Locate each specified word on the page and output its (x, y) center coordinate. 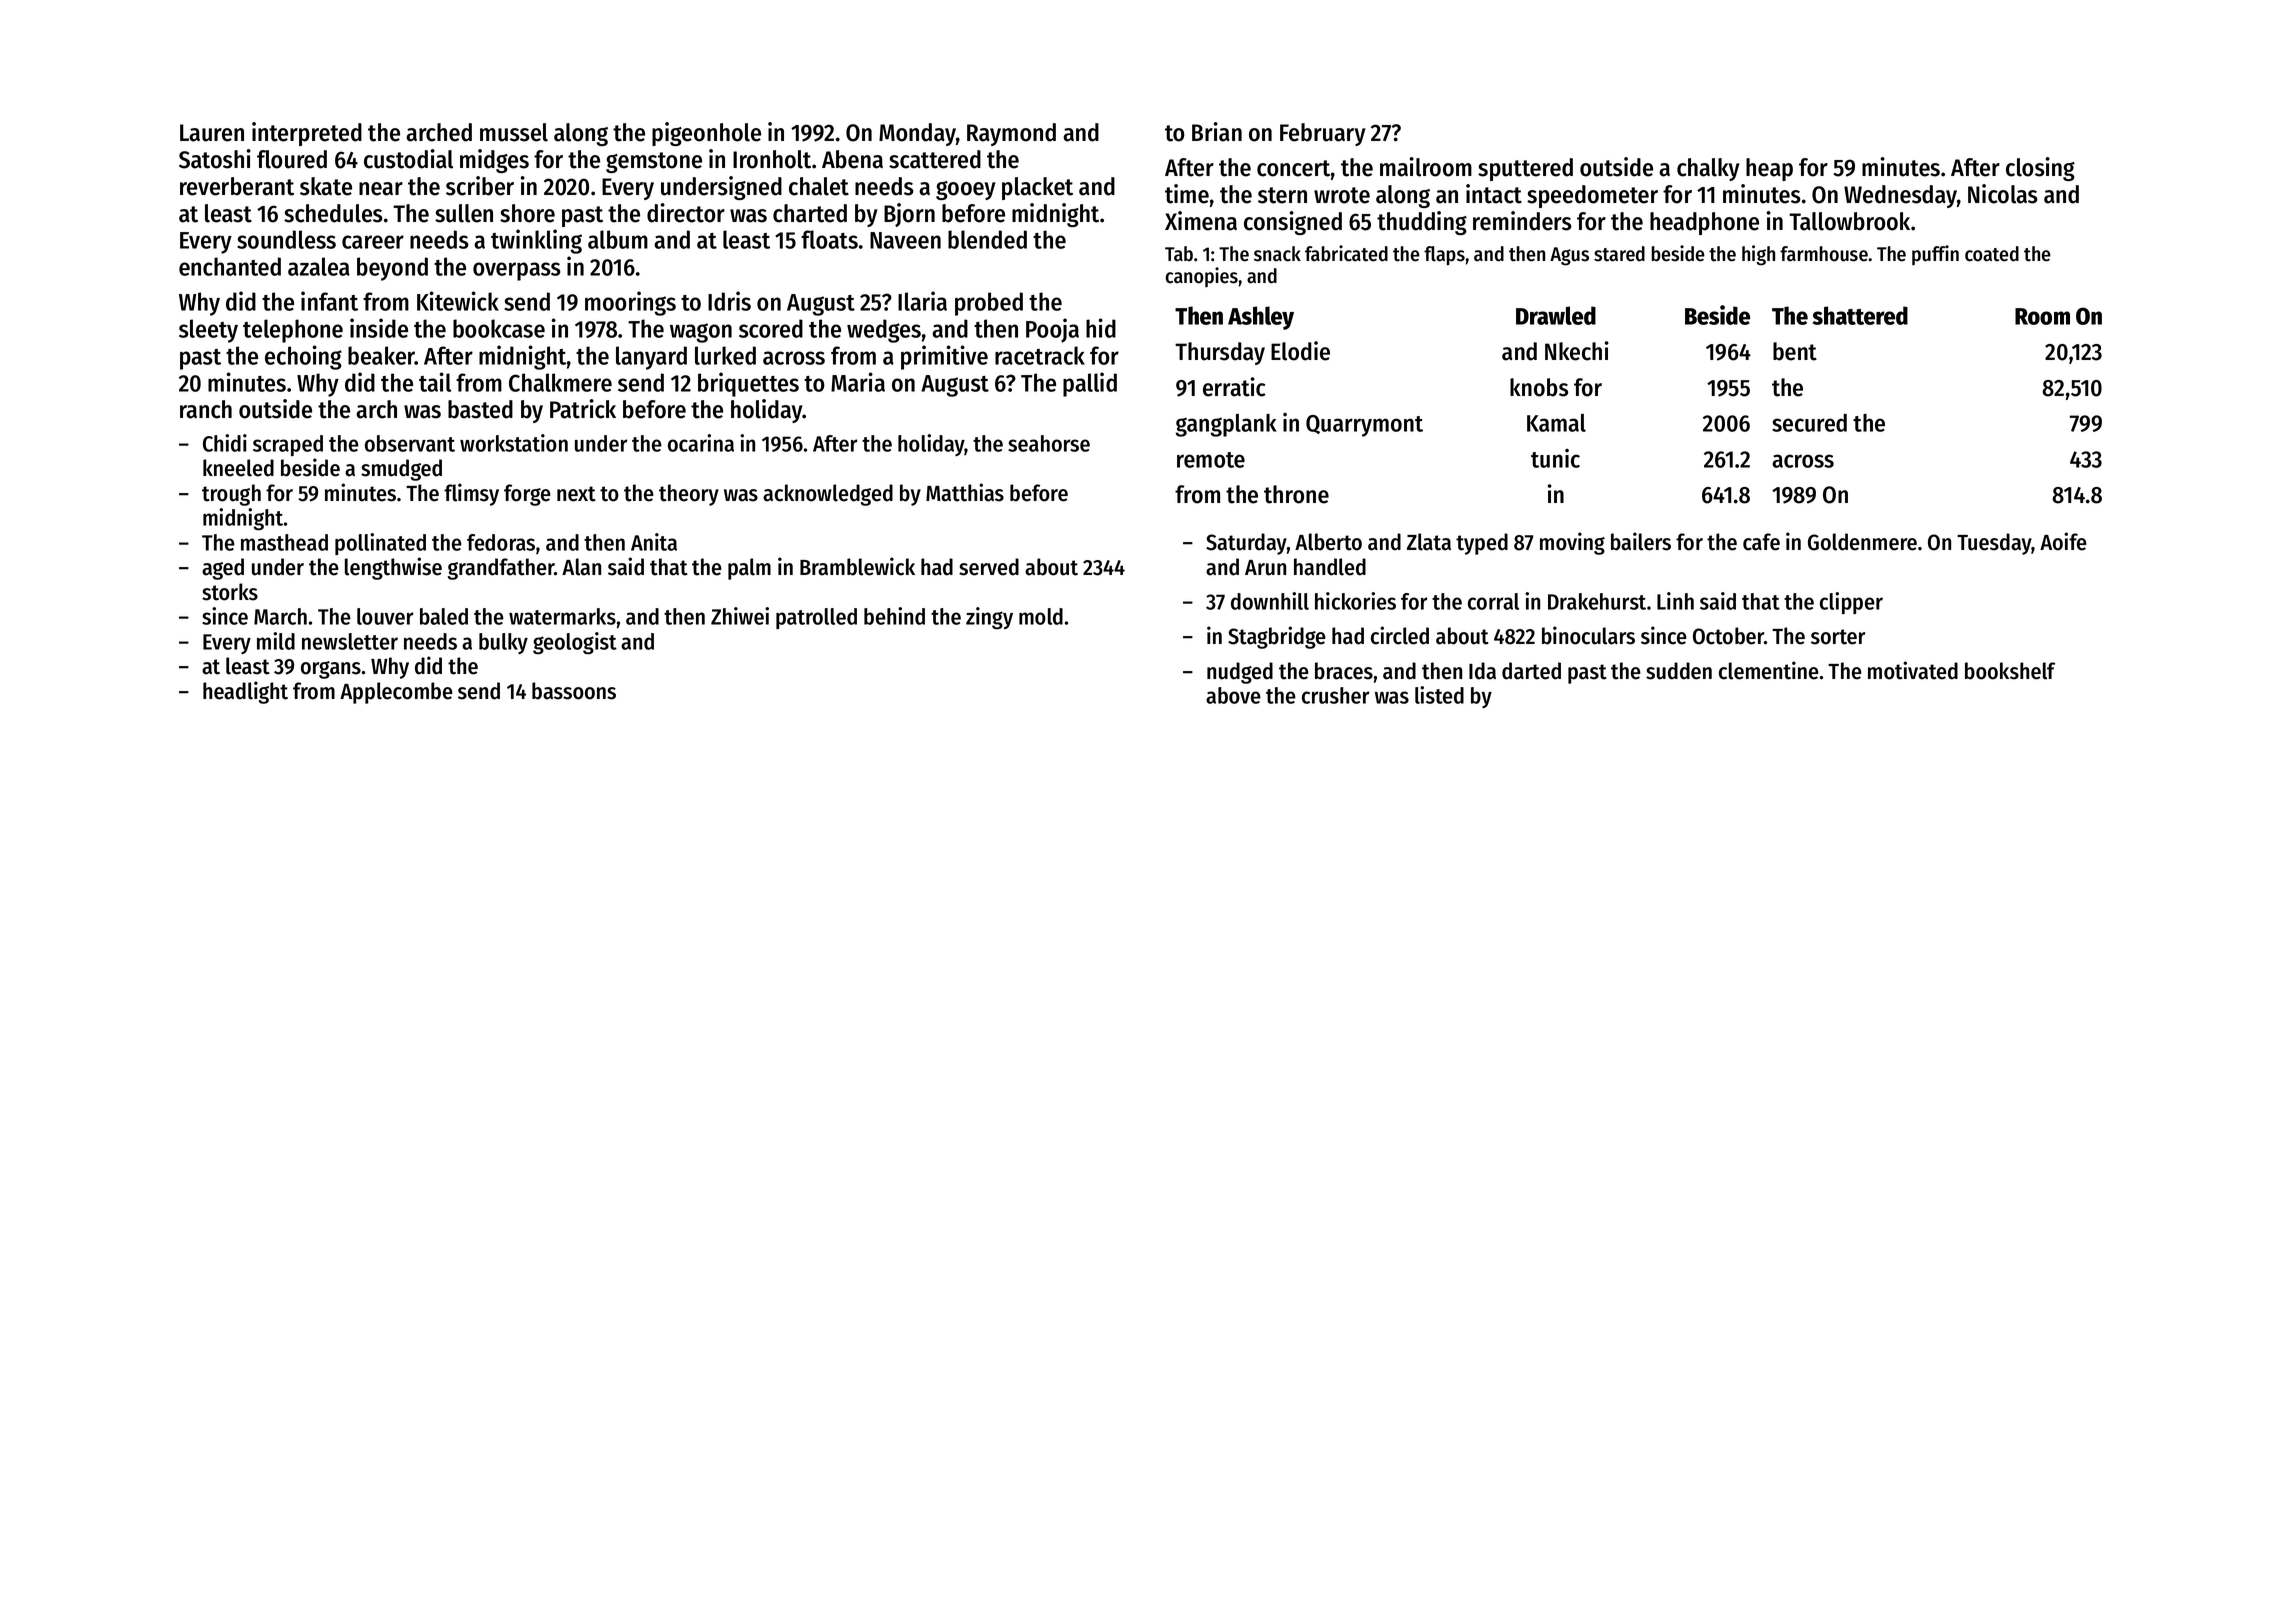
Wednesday (1900, 196)
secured (1809, 423)
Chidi (225, 443)
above (1233, 695)
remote (1211, 460)
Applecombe (396, 693)
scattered (935, 159)
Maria (858, 382)
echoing (303, 357)
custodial (408, 159)
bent (1795, 351)
